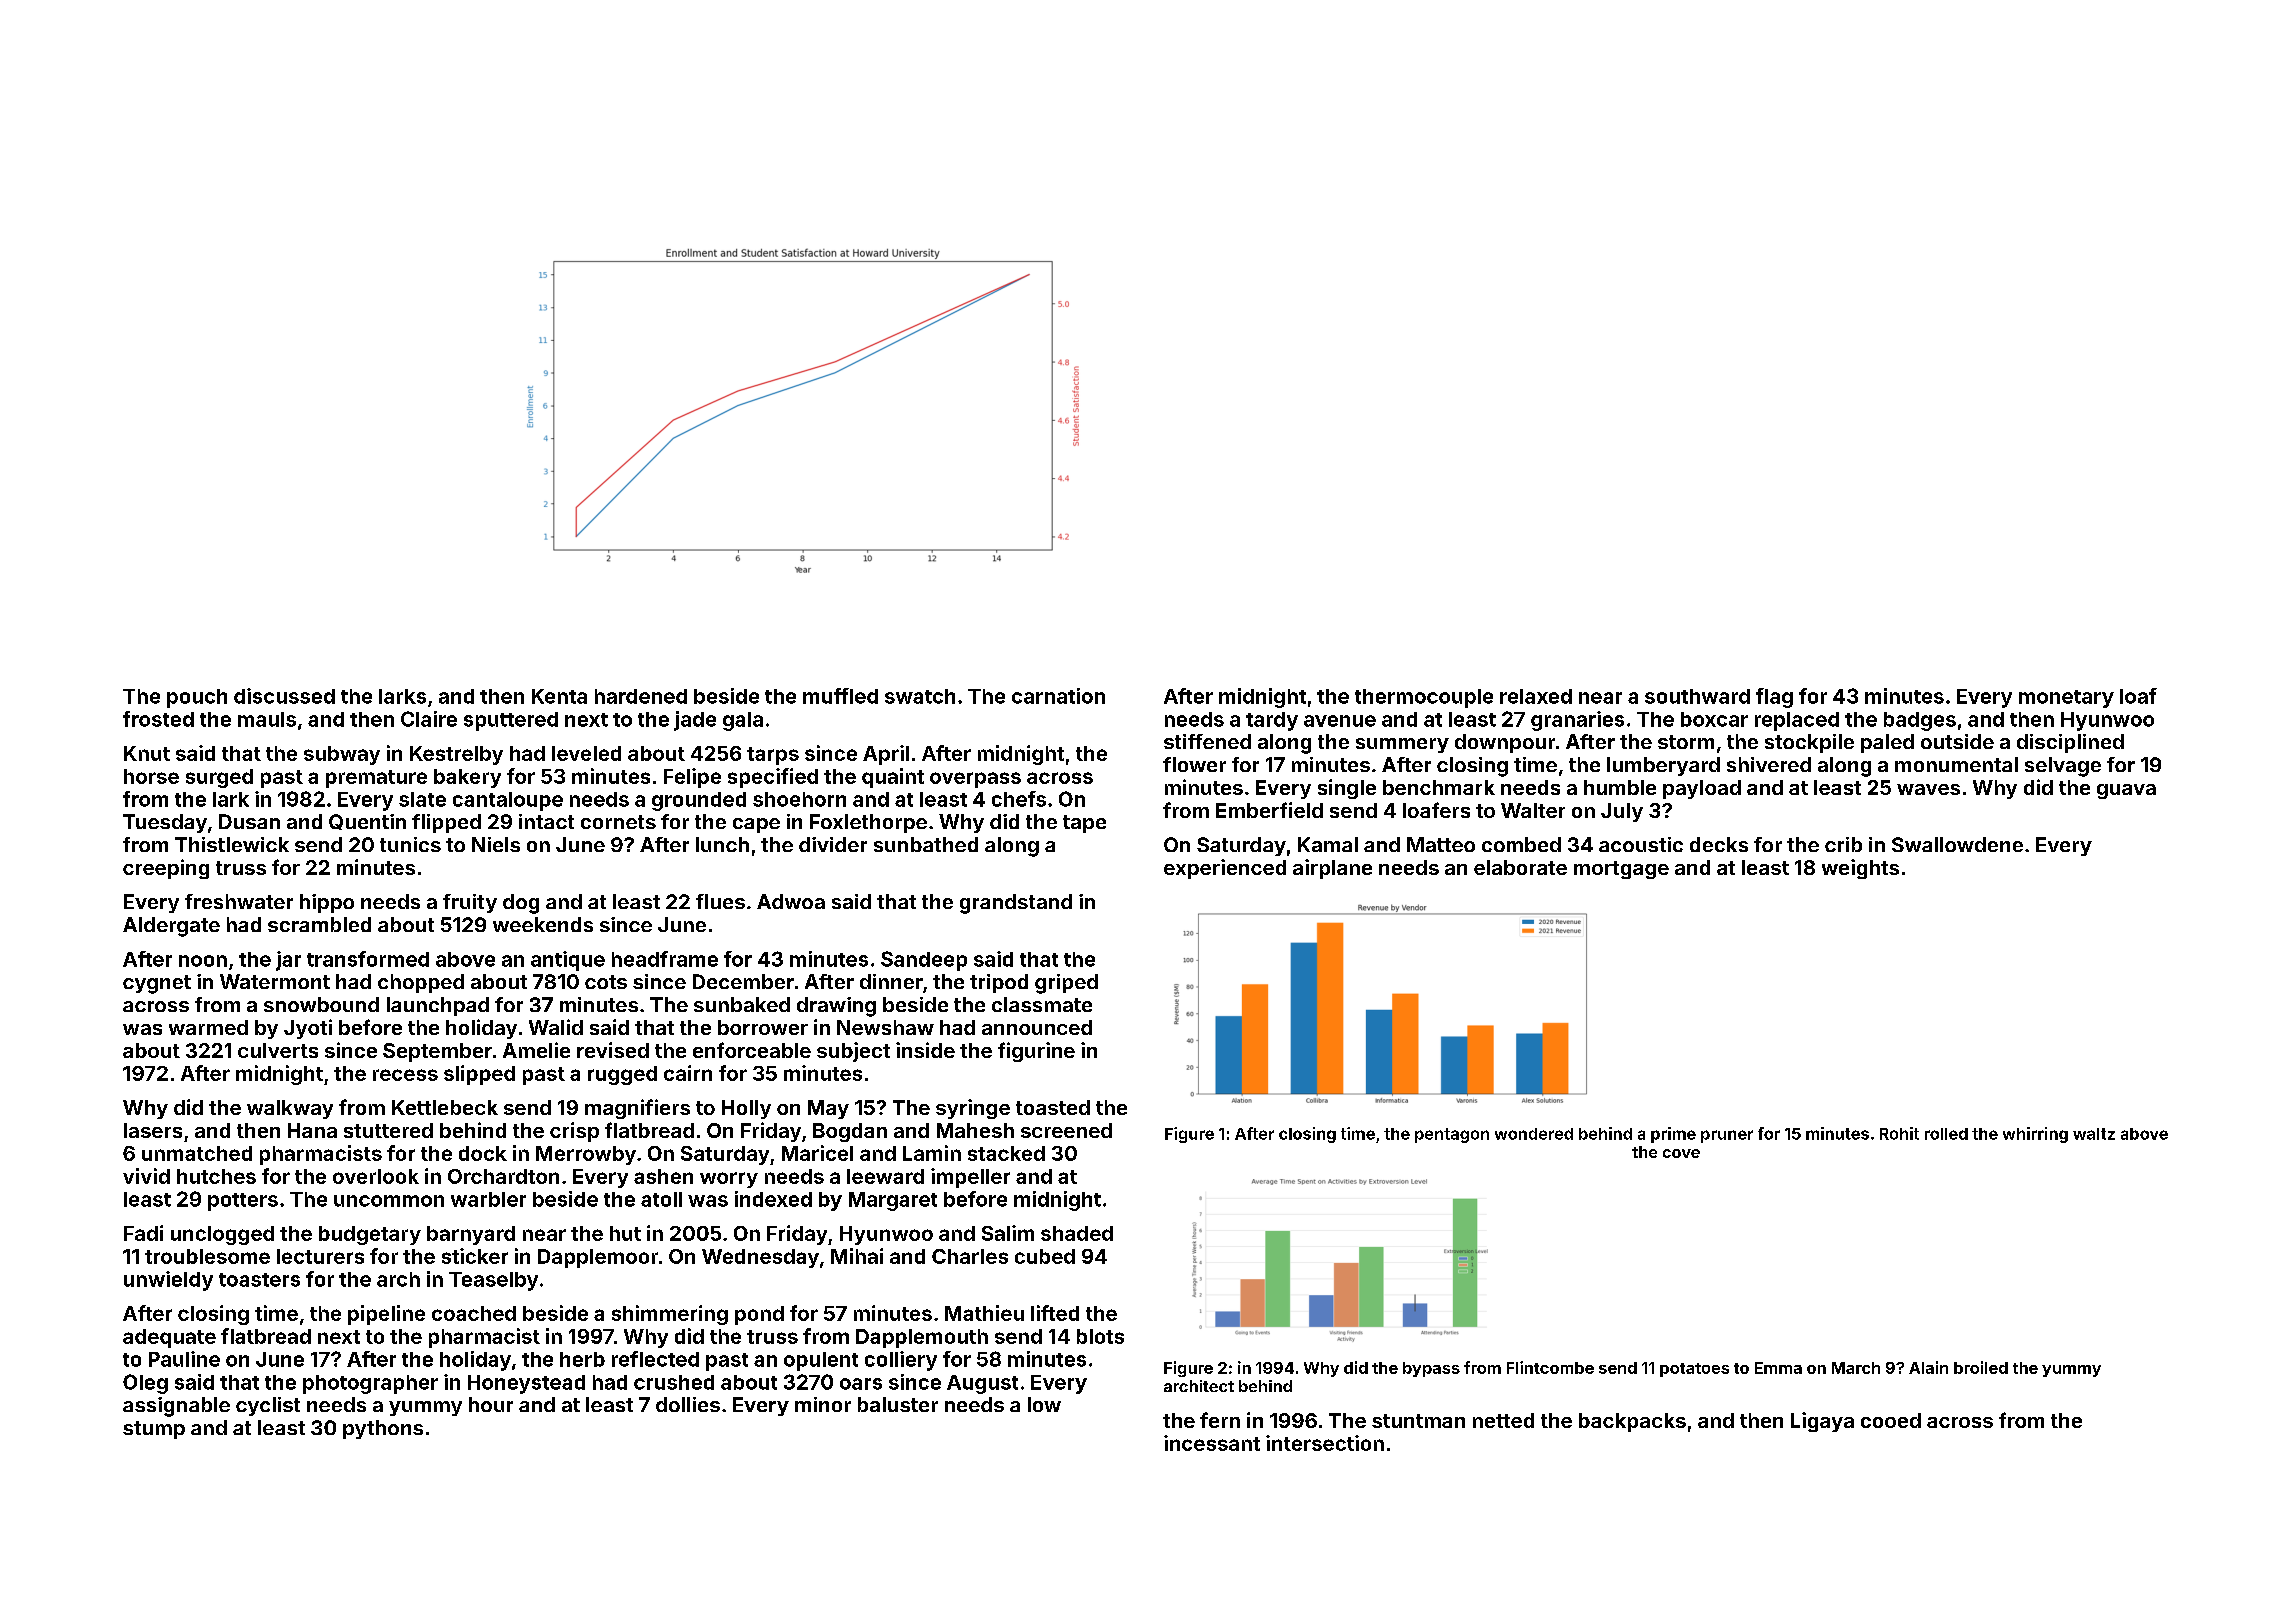 Image resolution: width=2292 pixels, height=1620 pixels. Describe the element at coordinates (239, 901) in the image. I see `freshwater` at that location.
